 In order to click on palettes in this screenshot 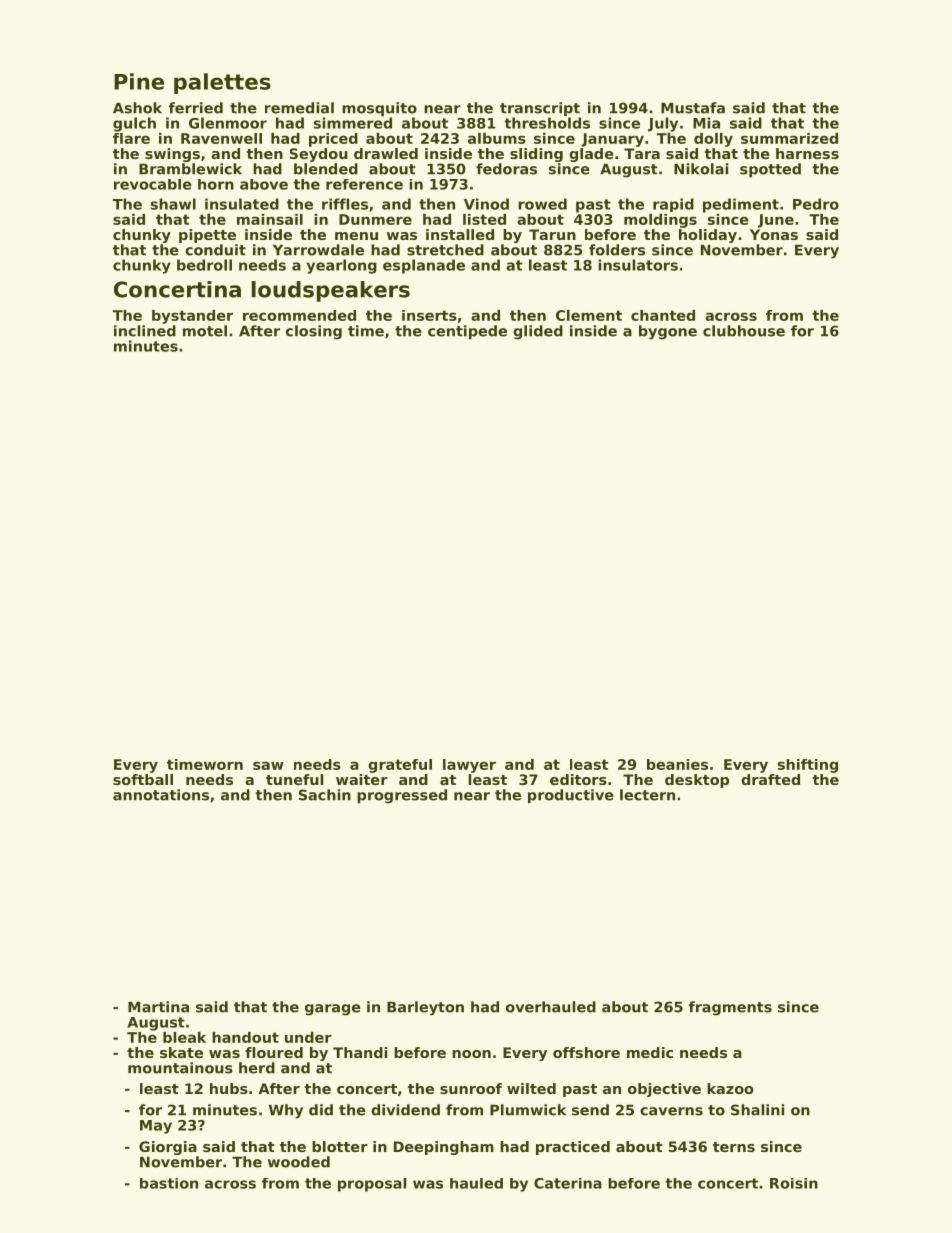, I will do `click(222, 83)`.
